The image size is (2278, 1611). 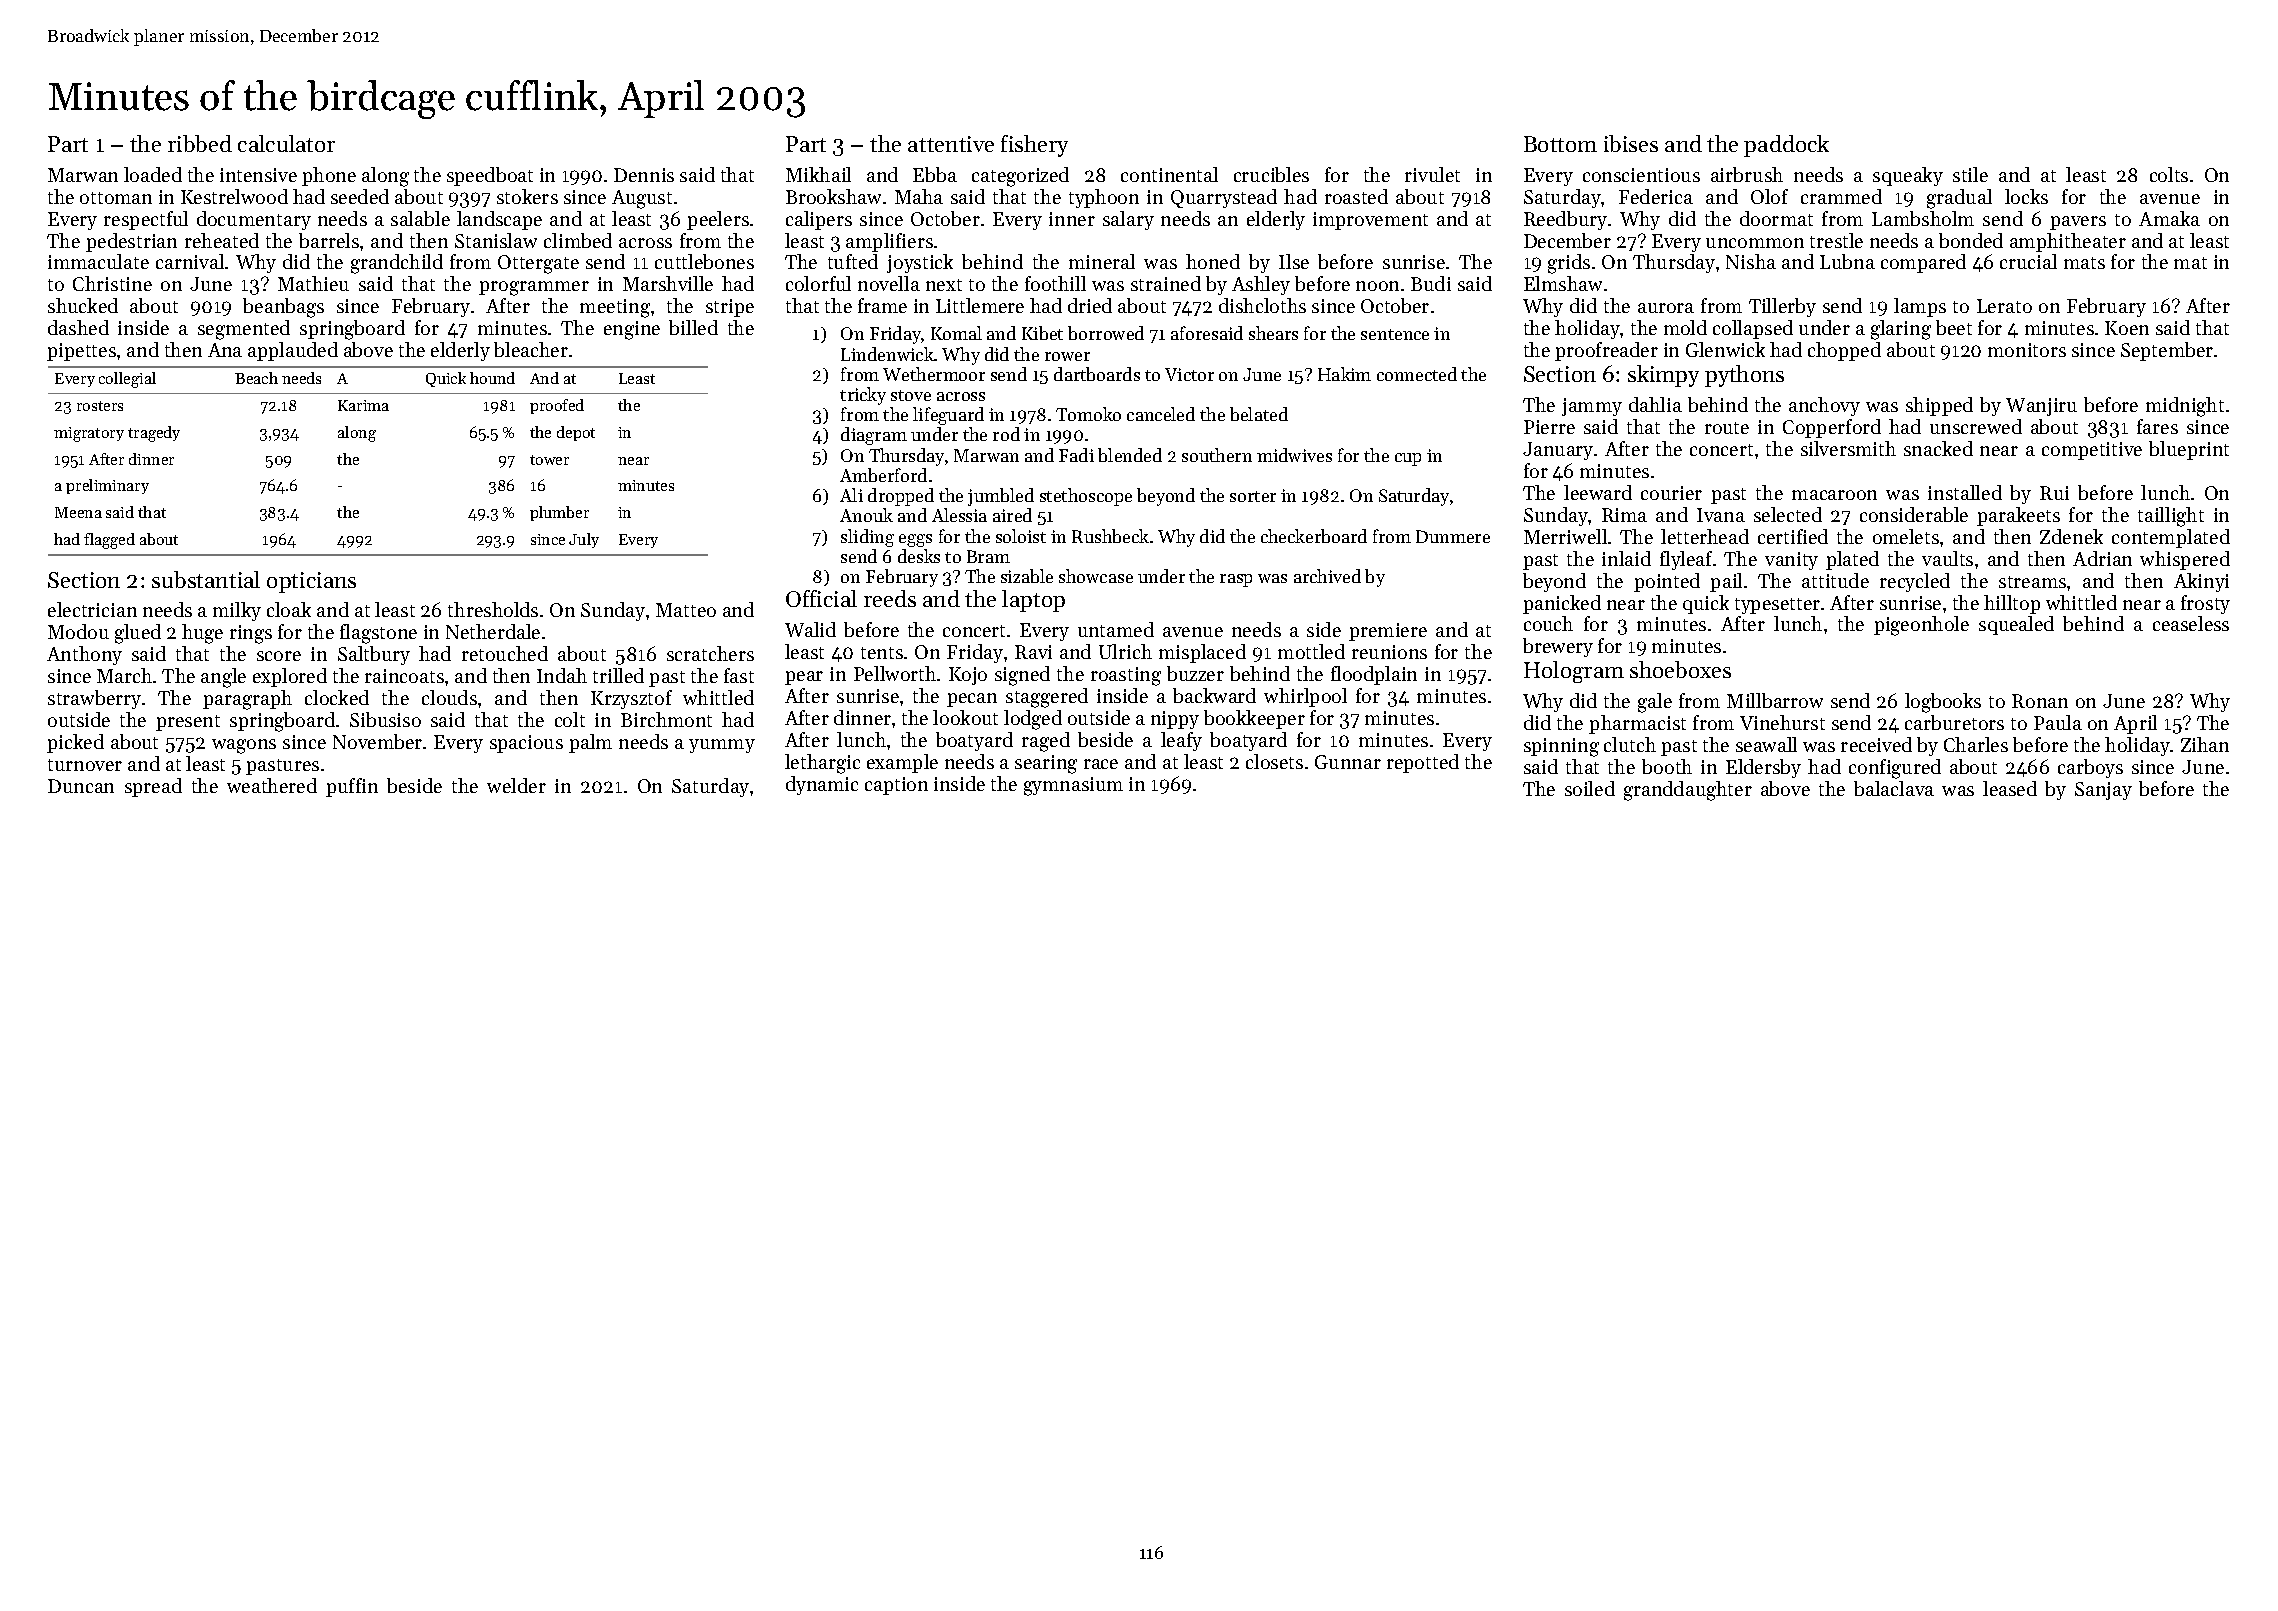 What do you see at coordinates (153, 787) in the document?
I see `spread` at bounding box center [153, 787].
